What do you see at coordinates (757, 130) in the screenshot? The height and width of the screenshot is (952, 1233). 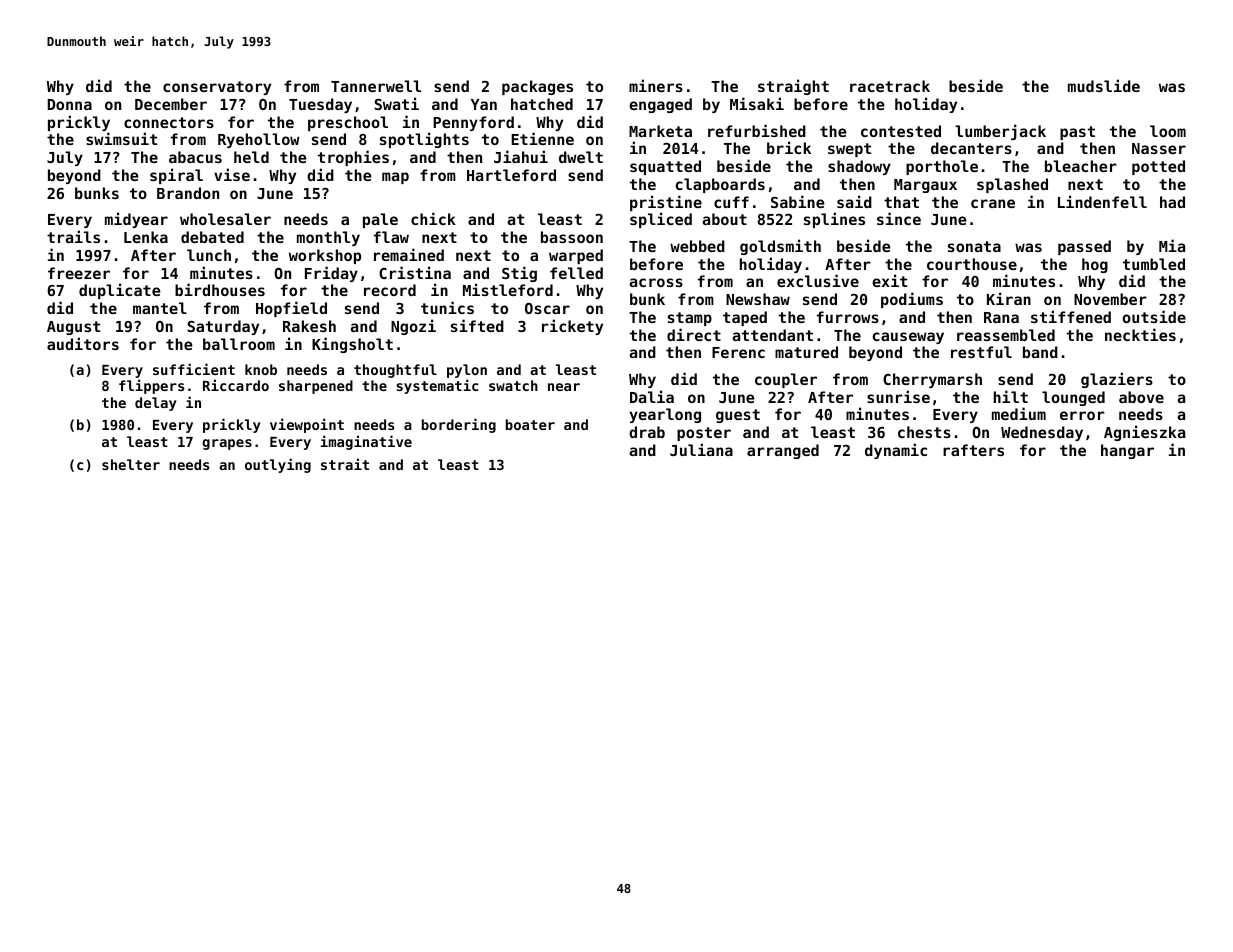 I see `refurbished` at bounding box center [757, 130].
